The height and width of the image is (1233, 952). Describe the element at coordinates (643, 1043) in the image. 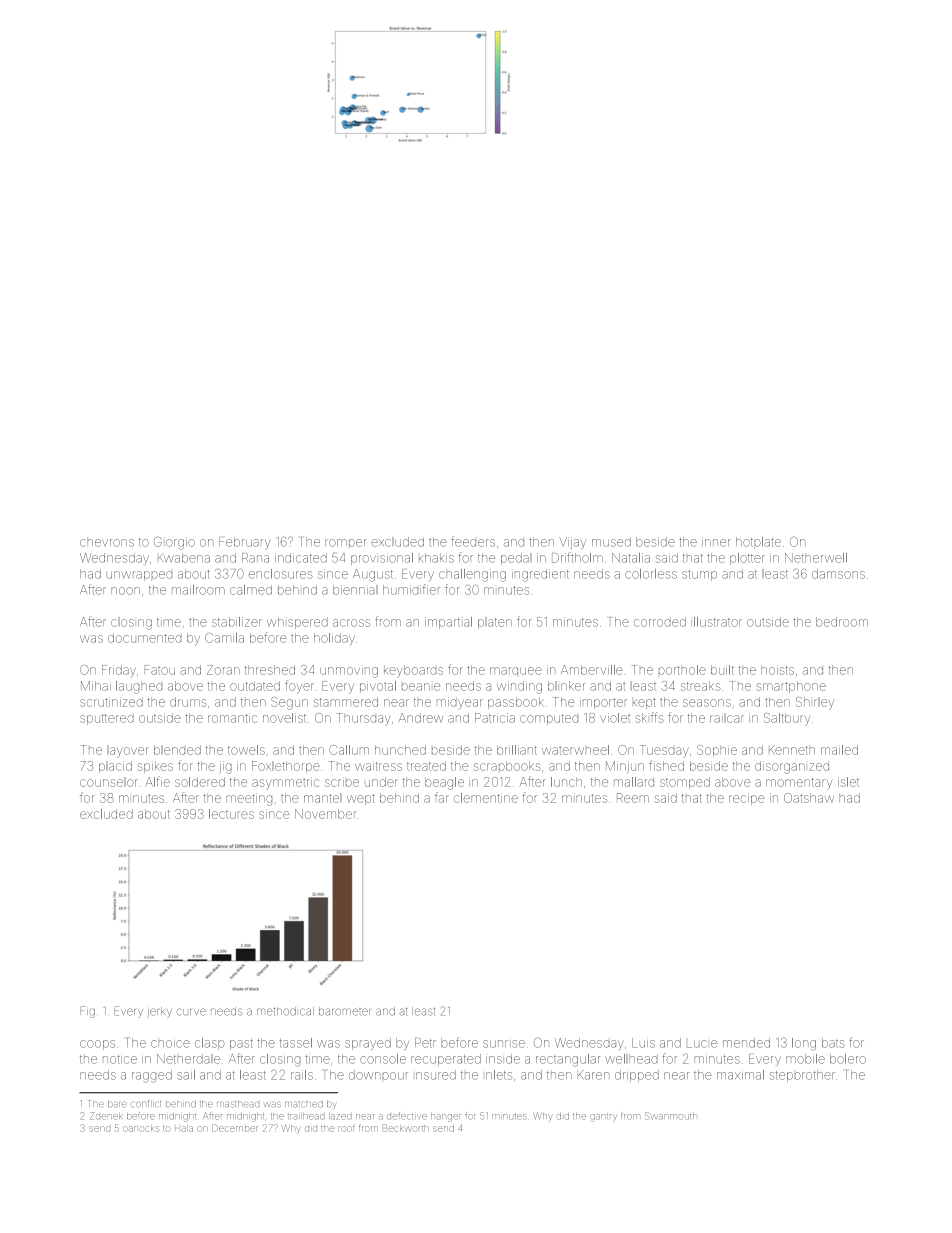

I see `Luis` at that location.
